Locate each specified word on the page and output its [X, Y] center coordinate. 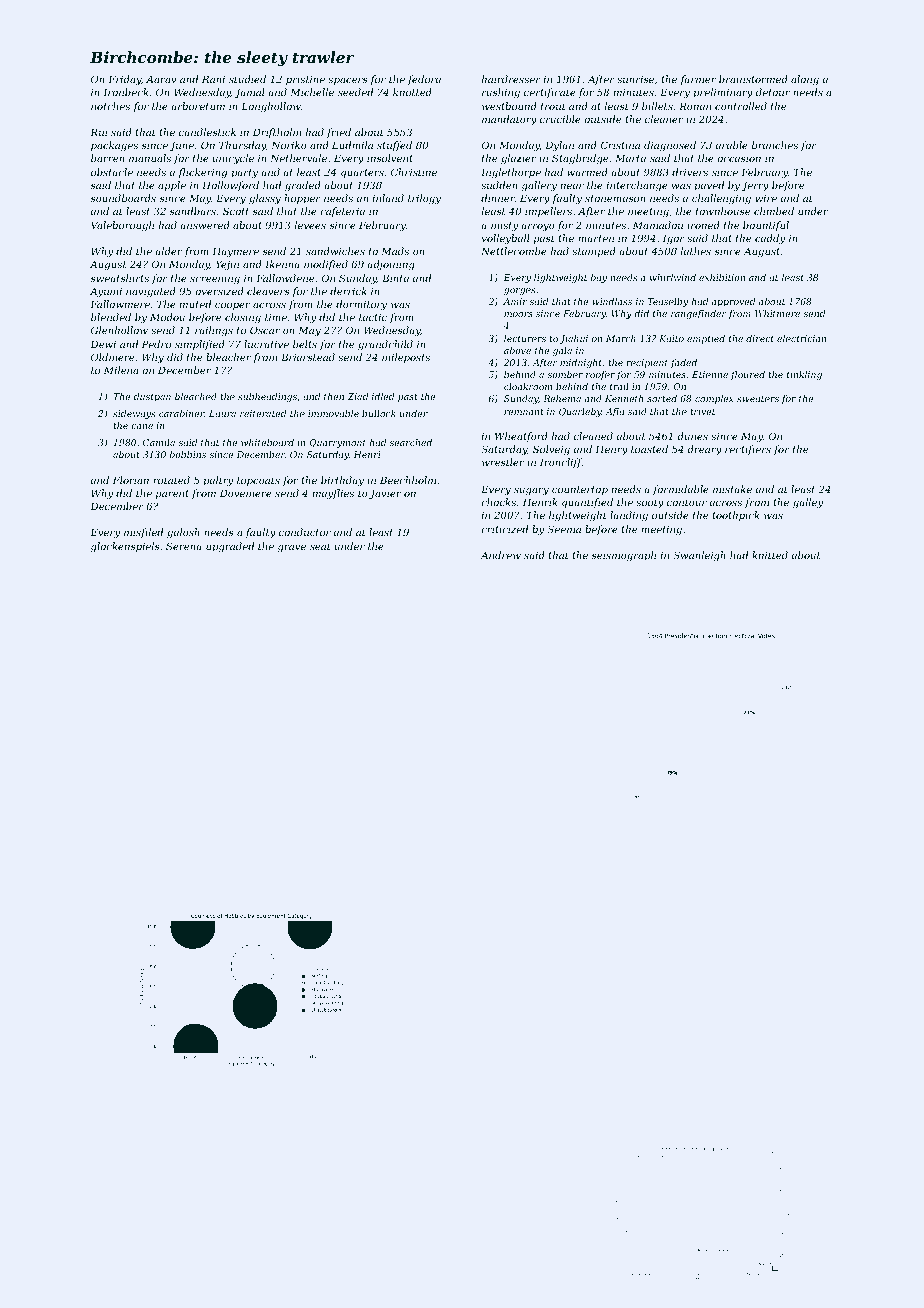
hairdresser [511, 79]
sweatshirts [119, 278]
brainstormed [753, 79]
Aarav [161, 79]
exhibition [722, 277]
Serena [184, 546]
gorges [520, 291]
